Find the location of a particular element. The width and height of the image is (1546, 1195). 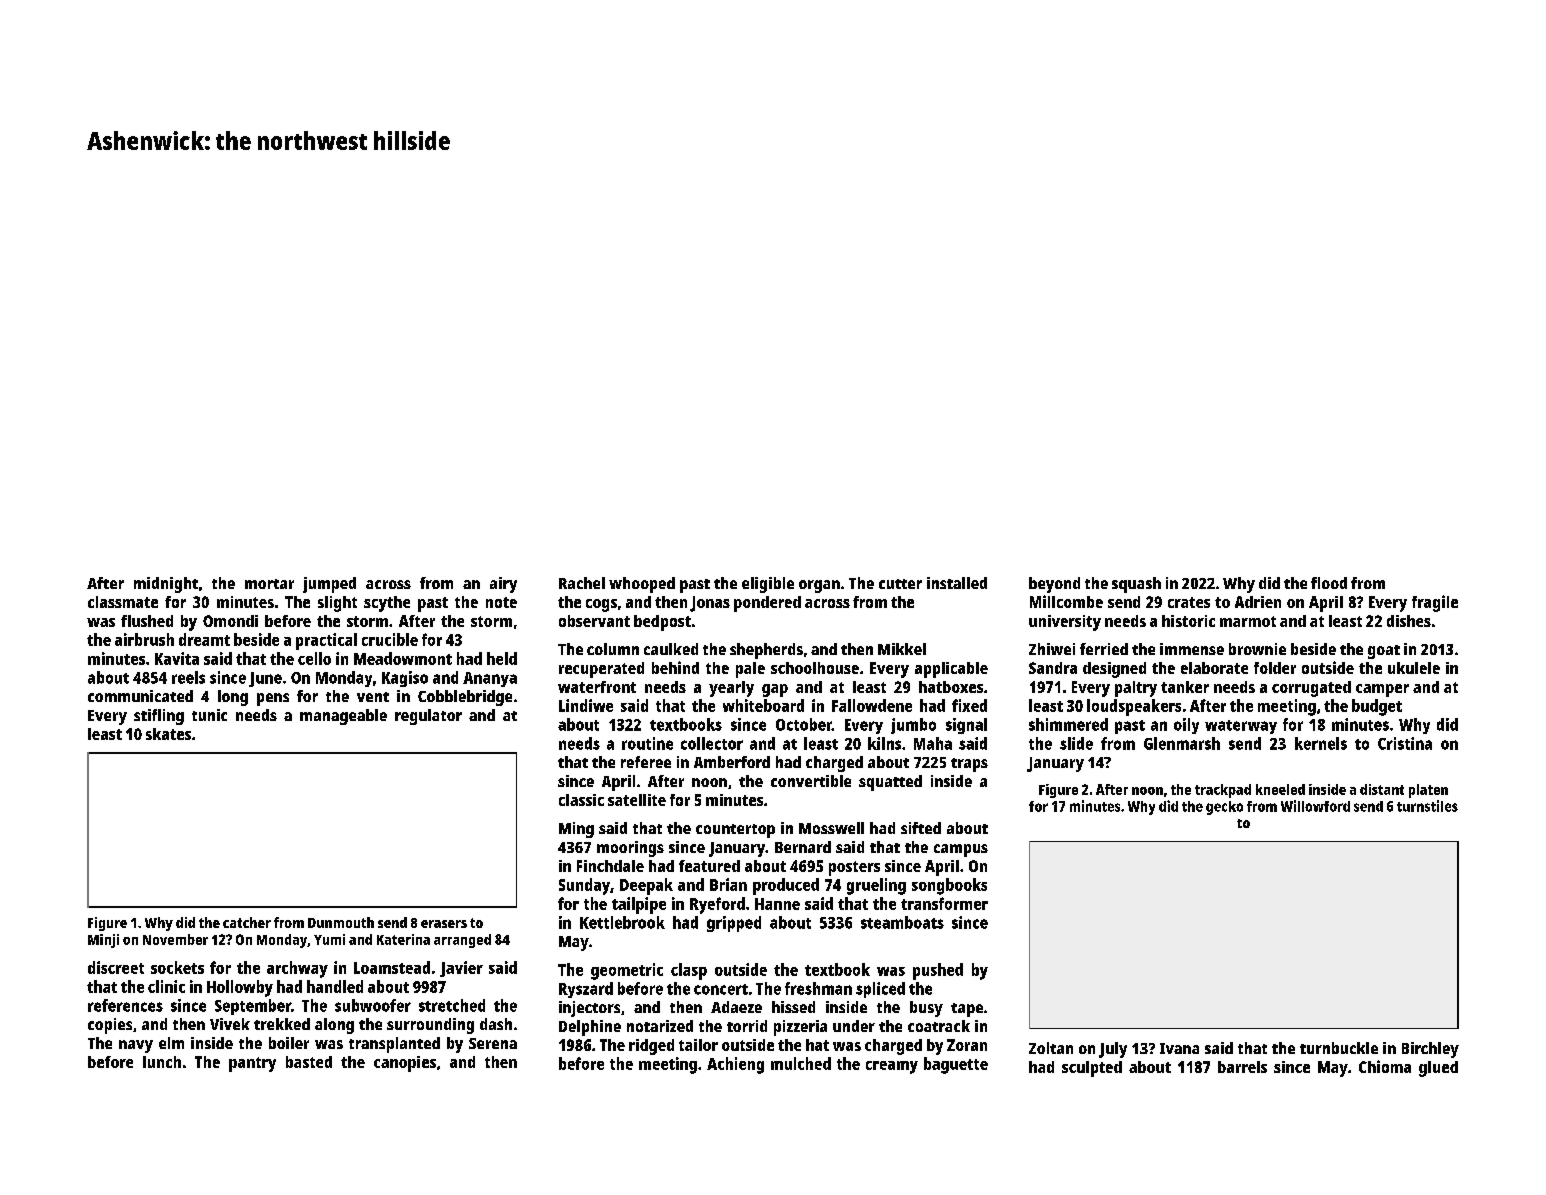

goat is located at coordinates (1384, 652).
